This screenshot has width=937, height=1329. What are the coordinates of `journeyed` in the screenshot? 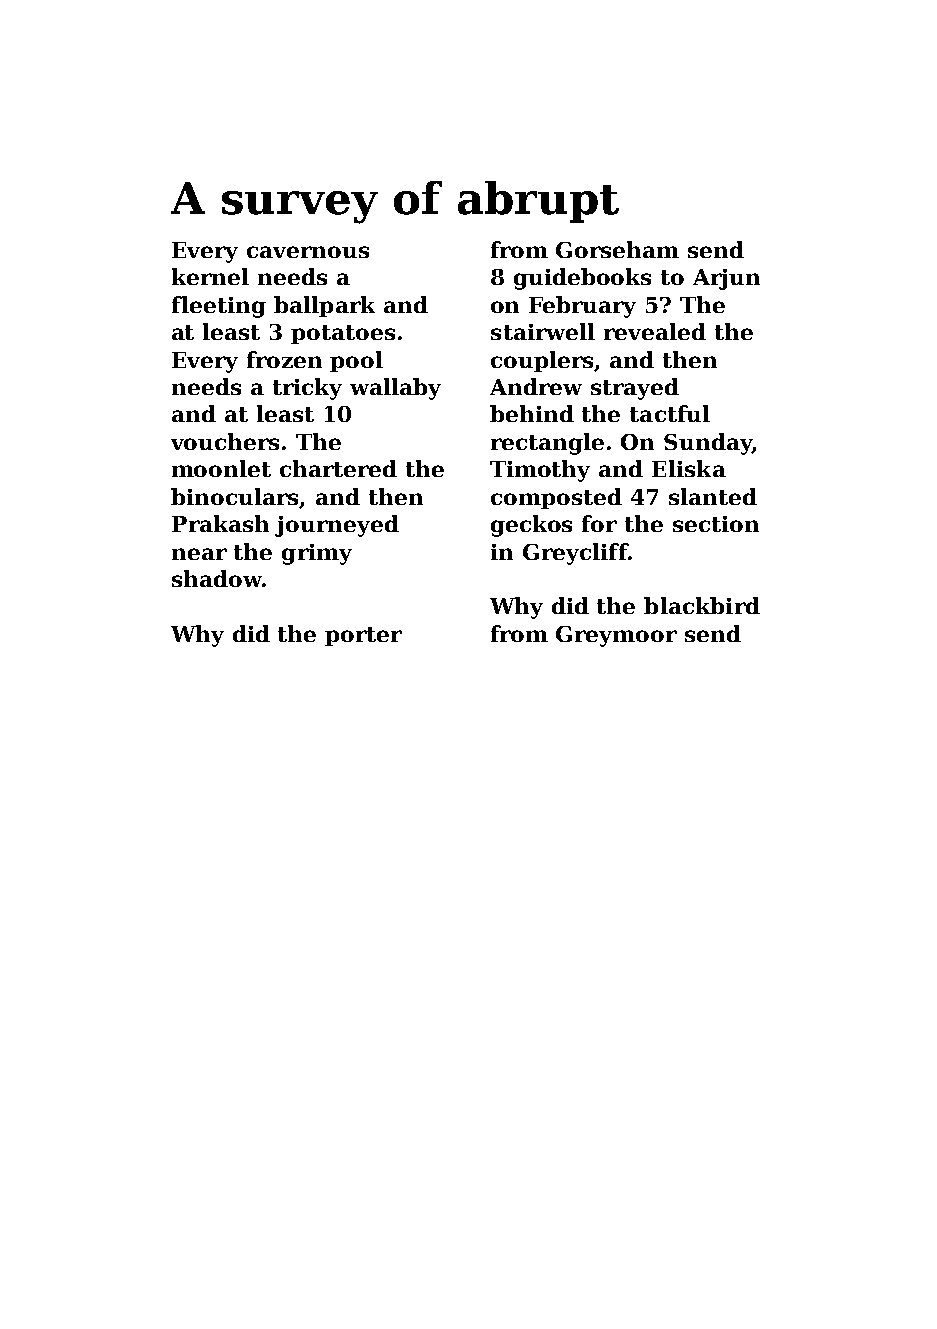 It's located at (337, 526).
